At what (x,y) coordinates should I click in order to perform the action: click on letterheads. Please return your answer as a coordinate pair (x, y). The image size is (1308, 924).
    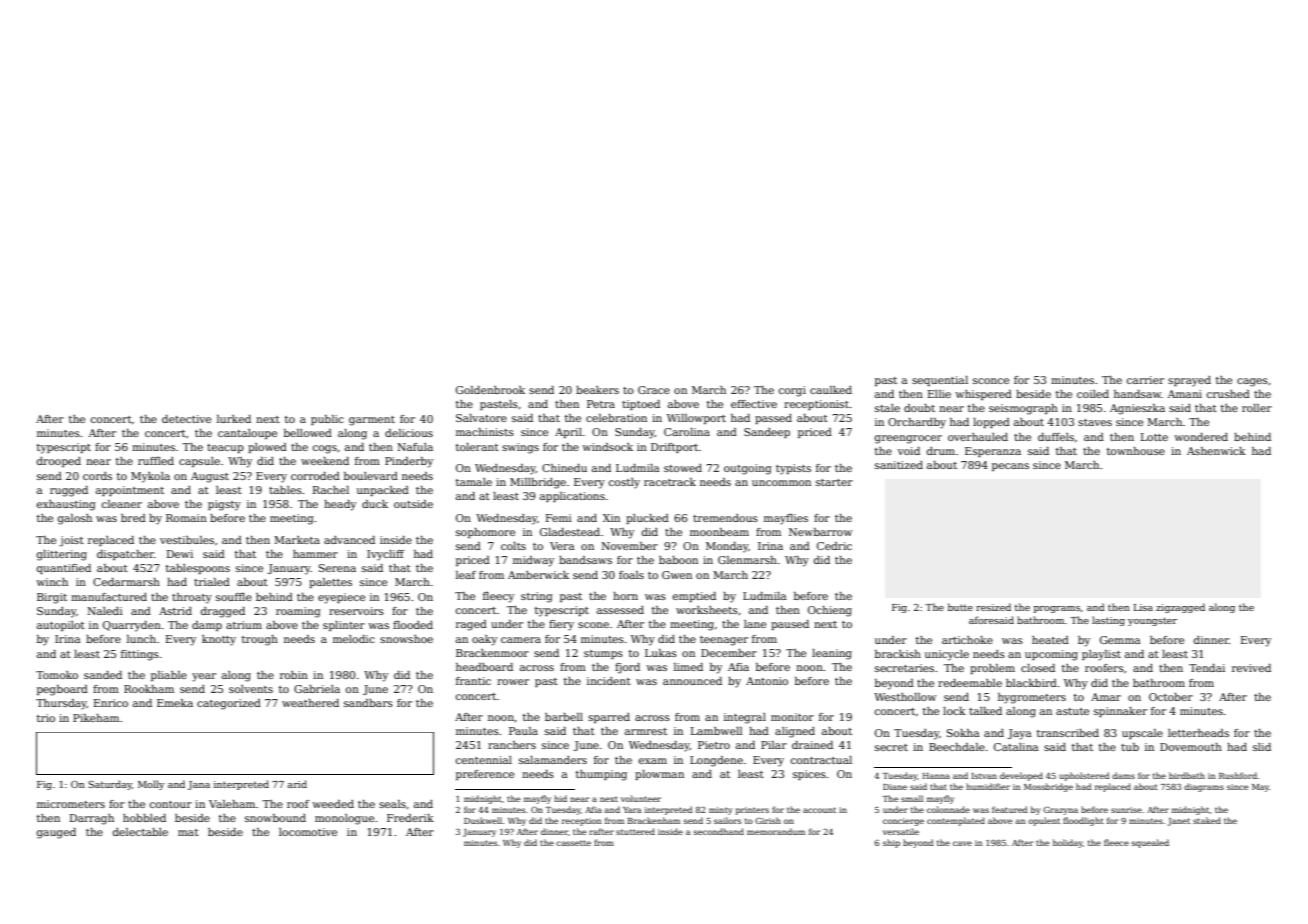
    Looking at the image, I should click on (1198, 733).
